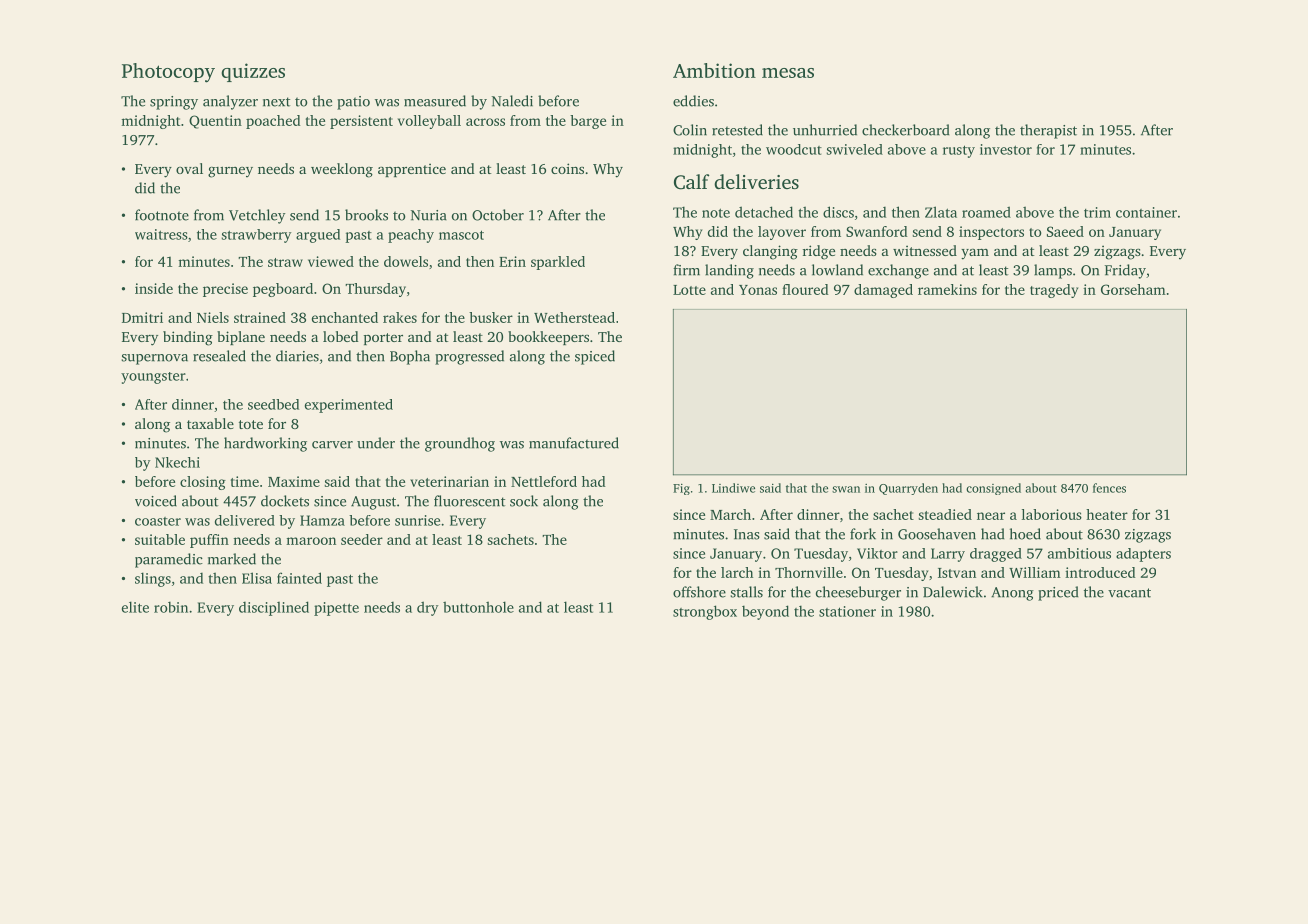 The image size is (1308, 924). What do you see at coordinates (219, 356) in the page?
I see `resealed` at bounding box center [219, 356].
